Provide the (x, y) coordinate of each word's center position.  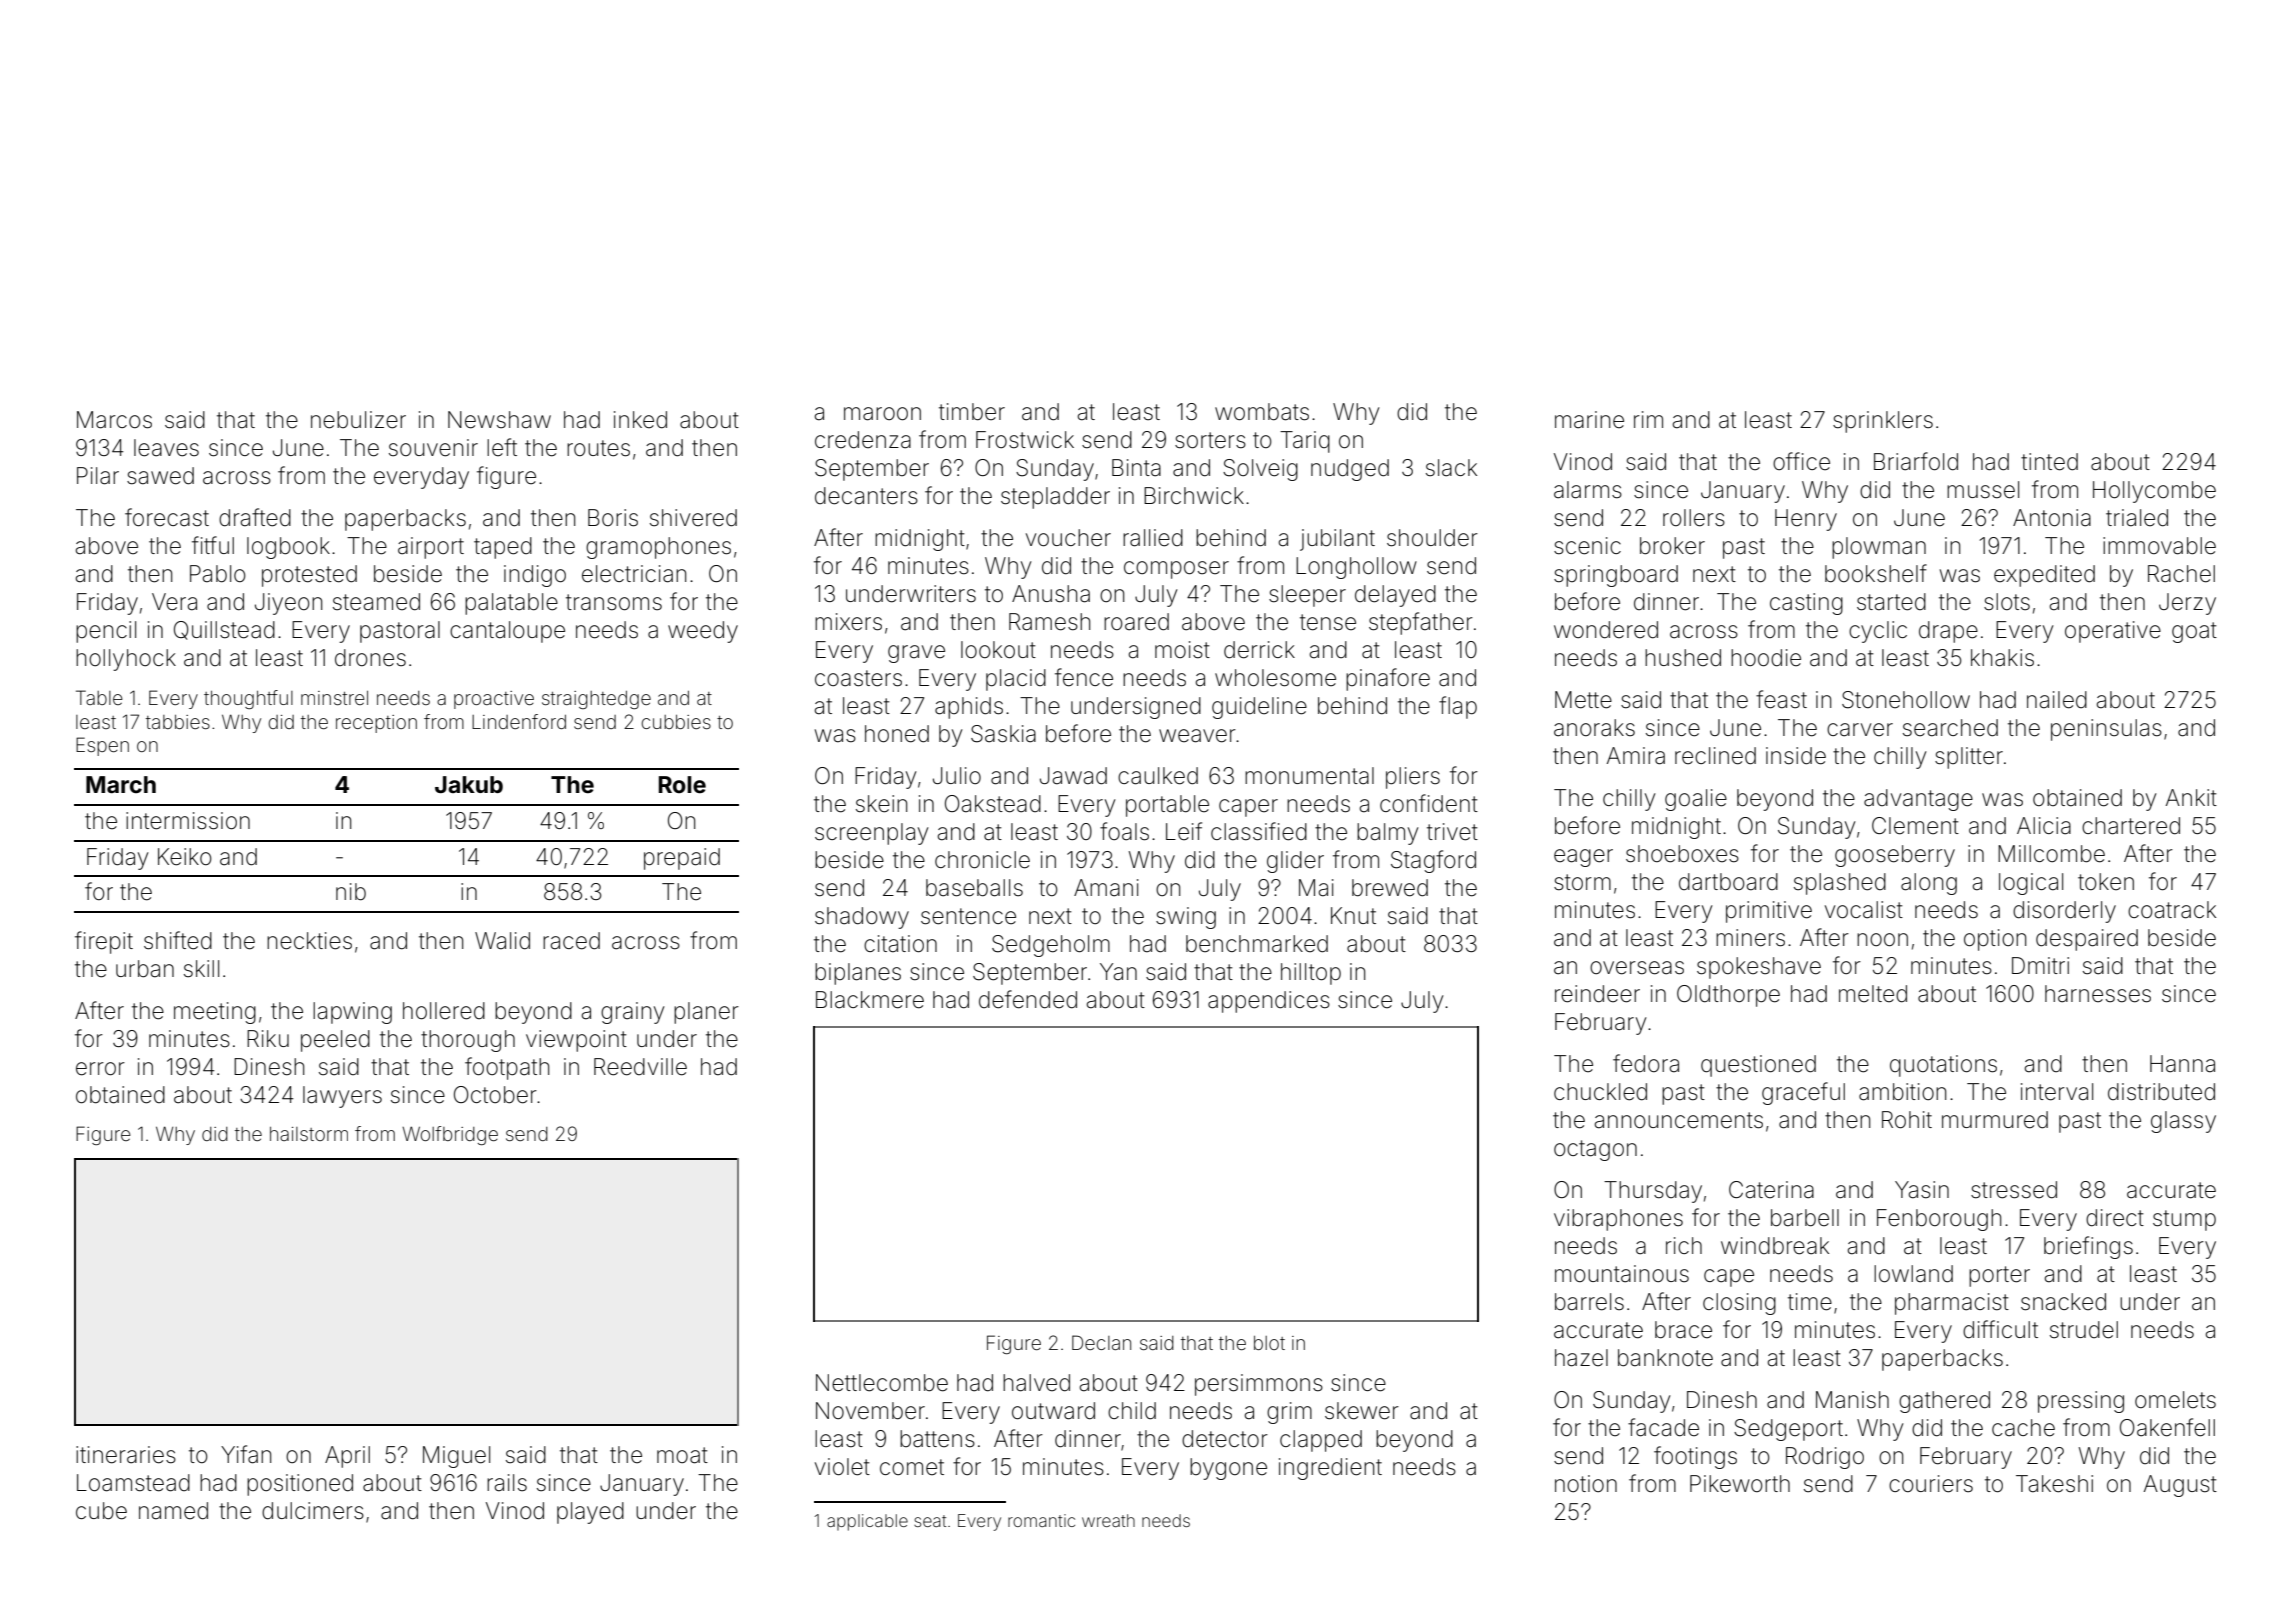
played (590, 1513)
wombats (1262, 412)
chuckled (1600, 1092)
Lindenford (519, 721)
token (2106, 882)
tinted (2049, 462)
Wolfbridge (450, 1135)
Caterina (1771, 1190)
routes (598, 448)
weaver (1197, 736)
